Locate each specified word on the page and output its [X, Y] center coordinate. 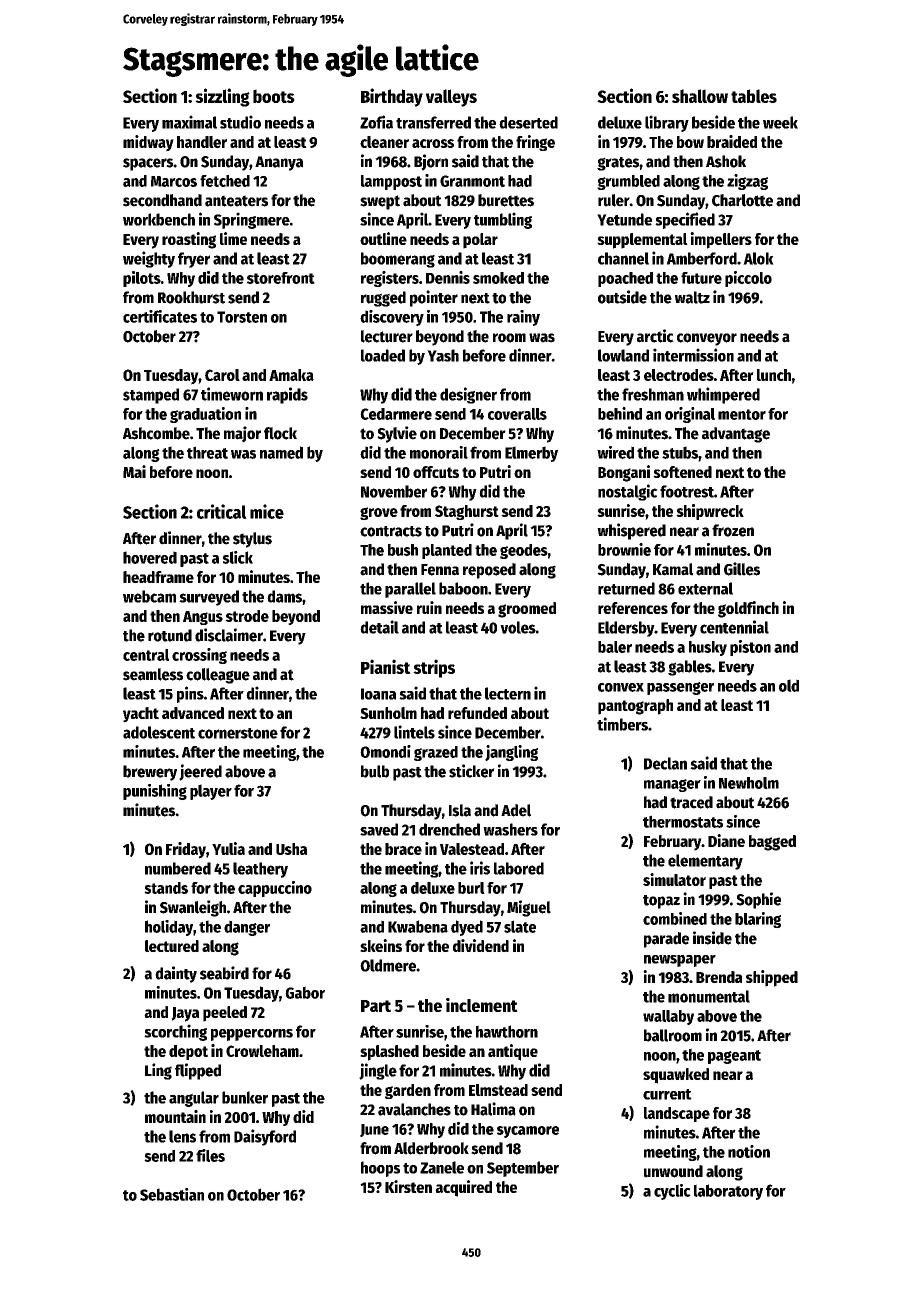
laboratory [728, 1192]
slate [520, 926]
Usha [291, 849]
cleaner [384, 142]
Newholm [749, 783]
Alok [758, 258]
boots [274, 96]
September [523, 1169]
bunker [245, 1097]
